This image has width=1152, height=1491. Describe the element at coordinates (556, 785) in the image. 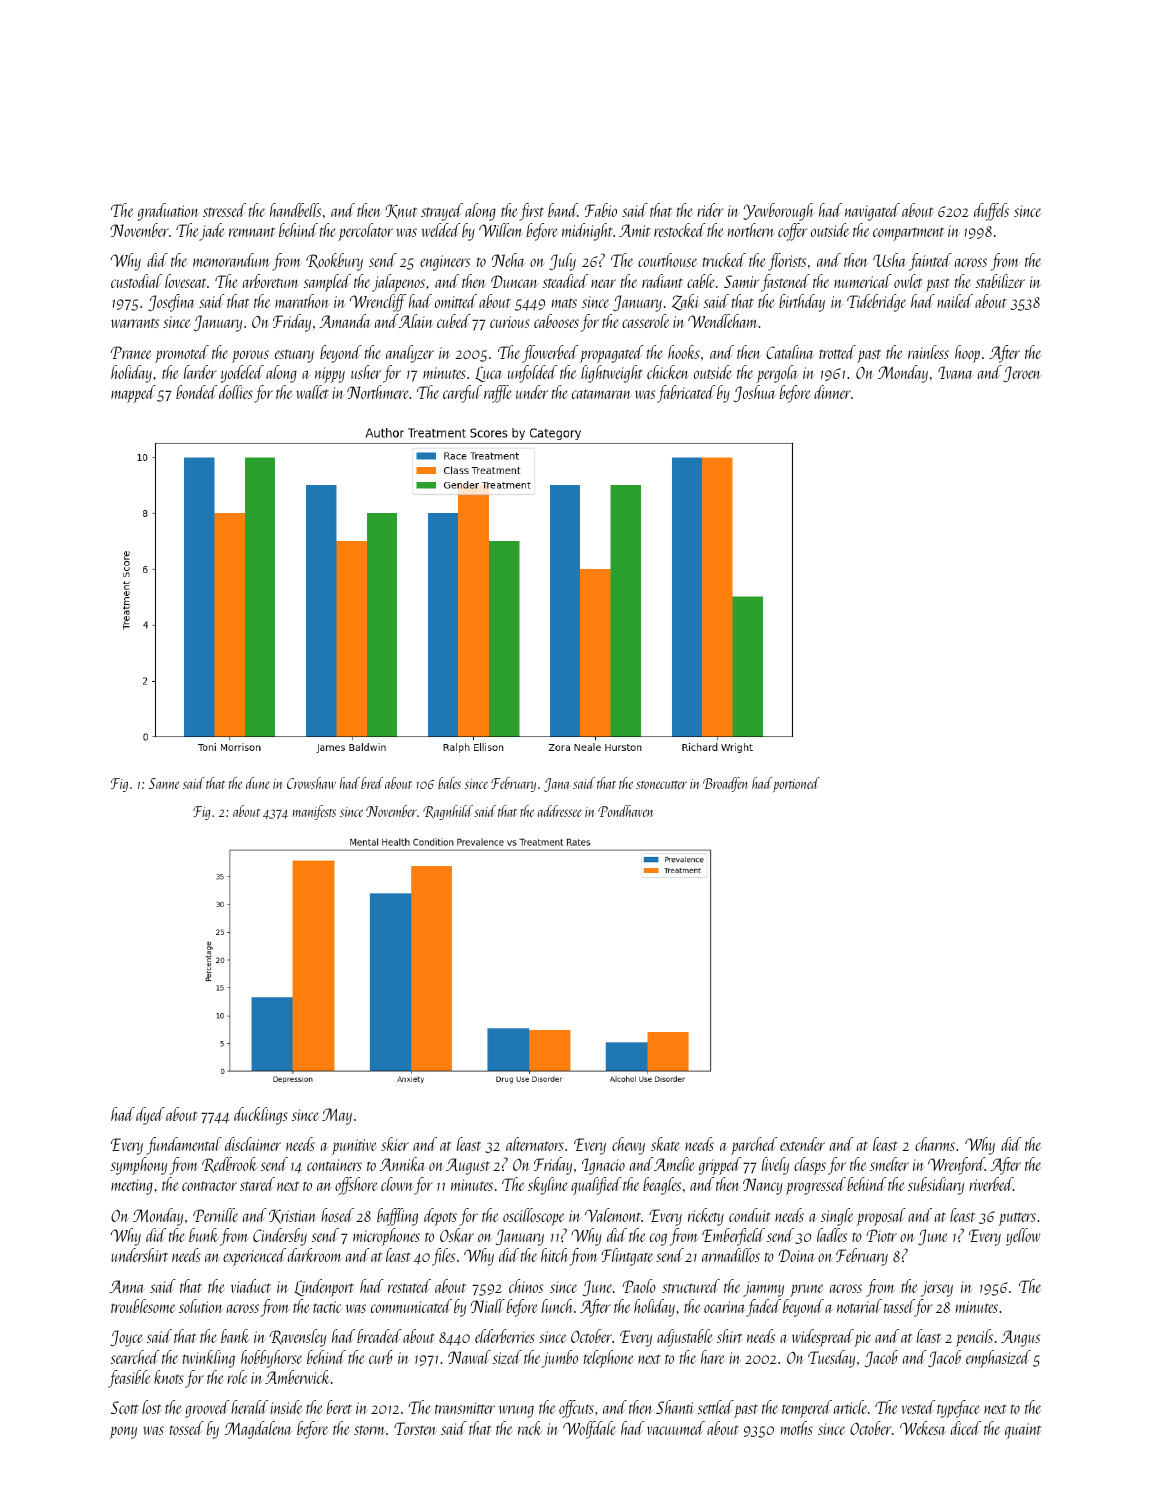

I see `Jana` at that location.
